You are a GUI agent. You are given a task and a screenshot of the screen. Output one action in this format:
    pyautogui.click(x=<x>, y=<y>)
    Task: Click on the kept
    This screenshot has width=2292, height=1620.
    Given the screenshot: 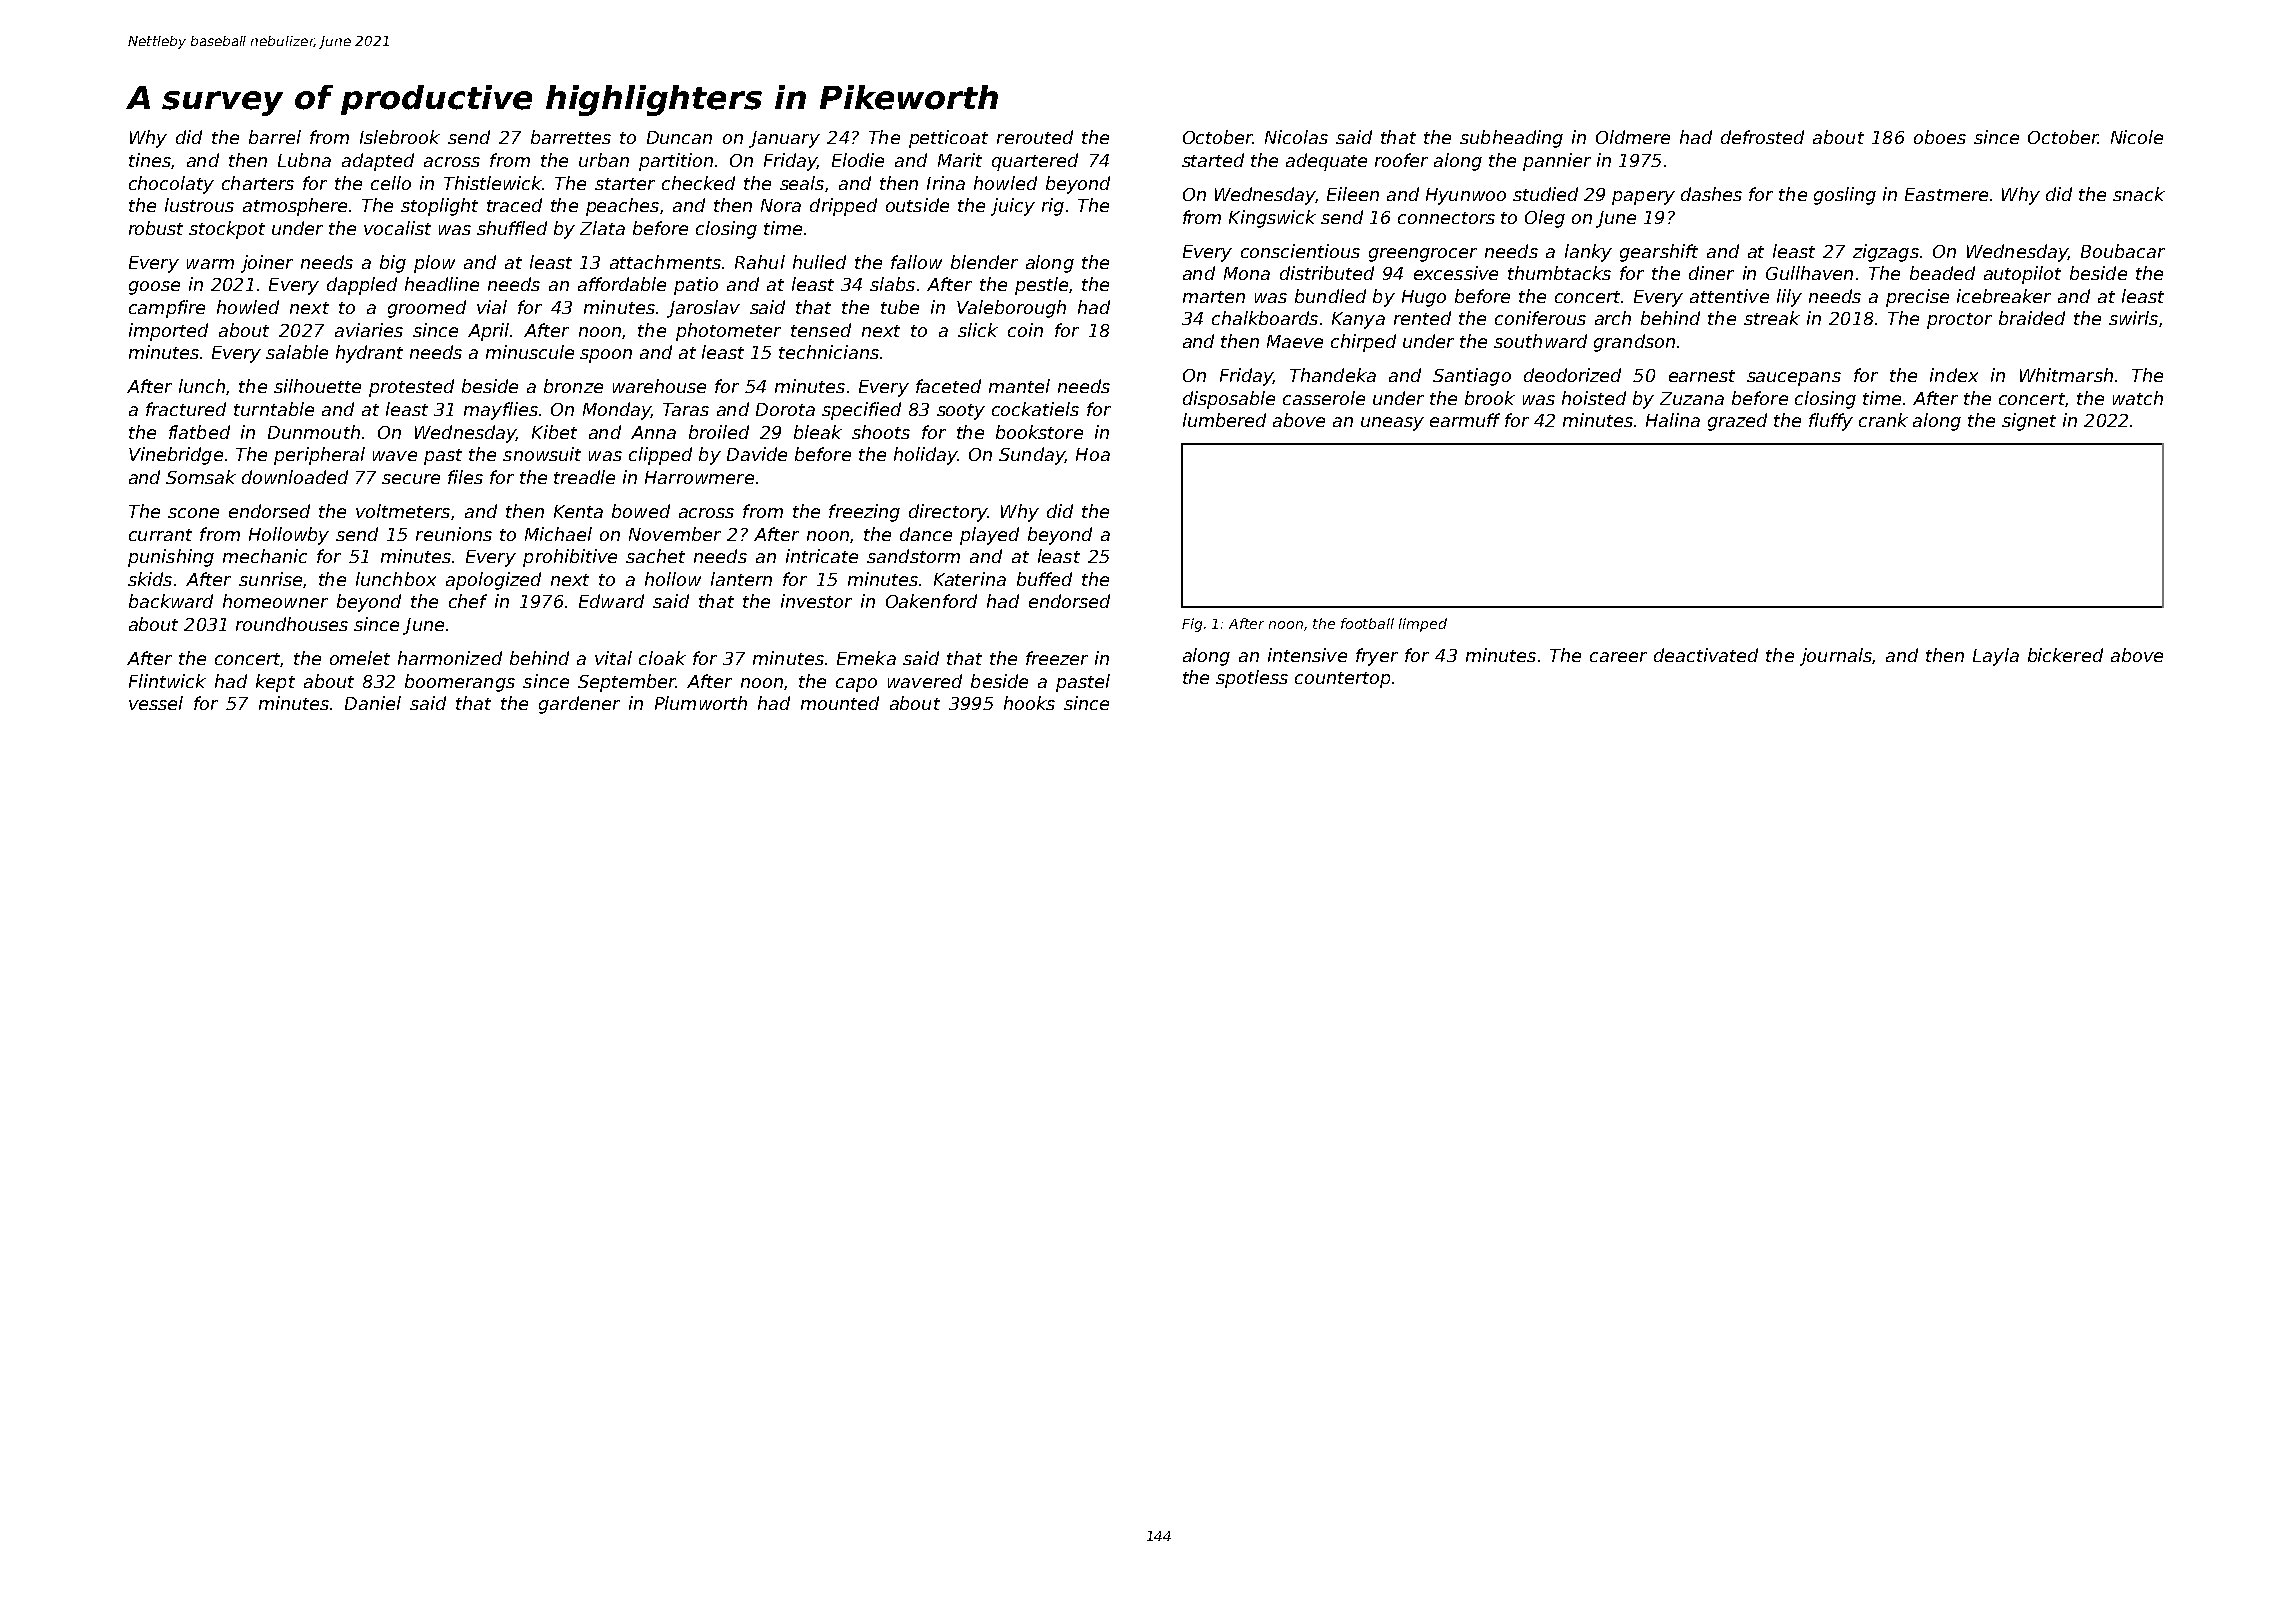 What is the action you would take?
    pyautogui.click(x=275, y=683)
